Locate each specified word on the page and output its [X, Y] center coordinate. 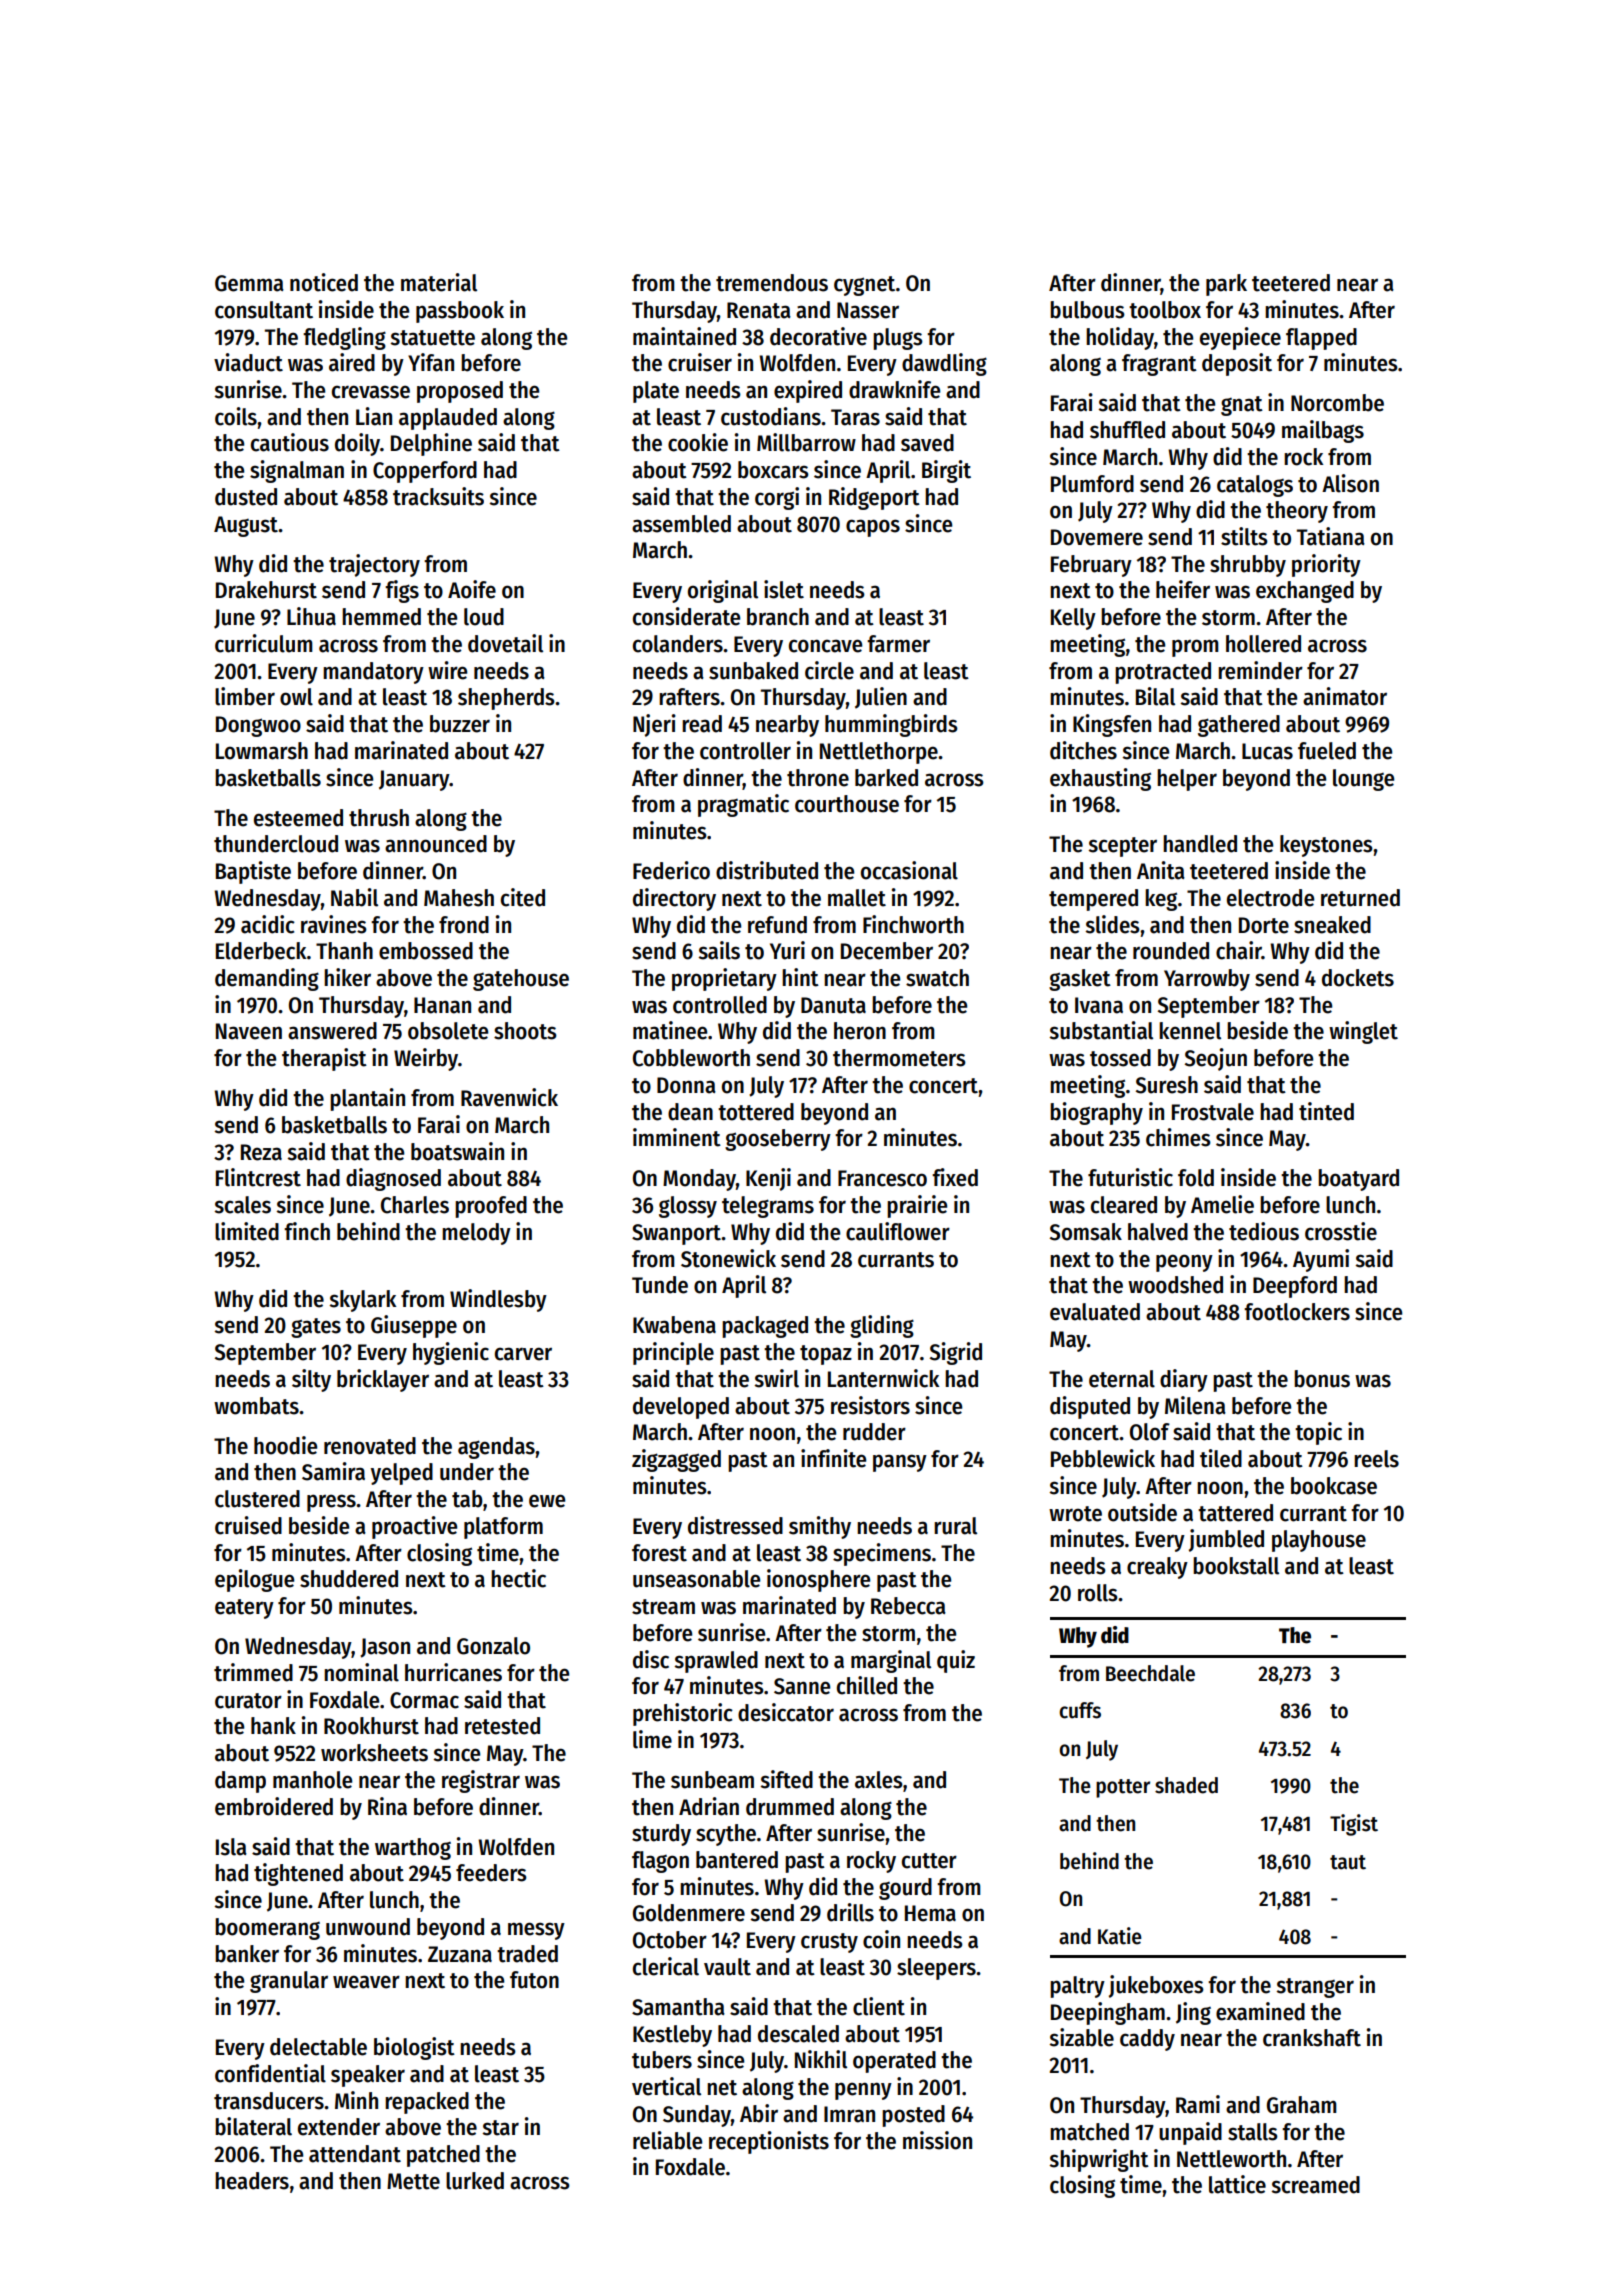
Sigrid [956, 1353]
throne [818, 778]
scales [242, 1205]
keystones [1326, 846]
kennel [1190, 1031]
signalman [297, 471]
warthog [413, 1849]
